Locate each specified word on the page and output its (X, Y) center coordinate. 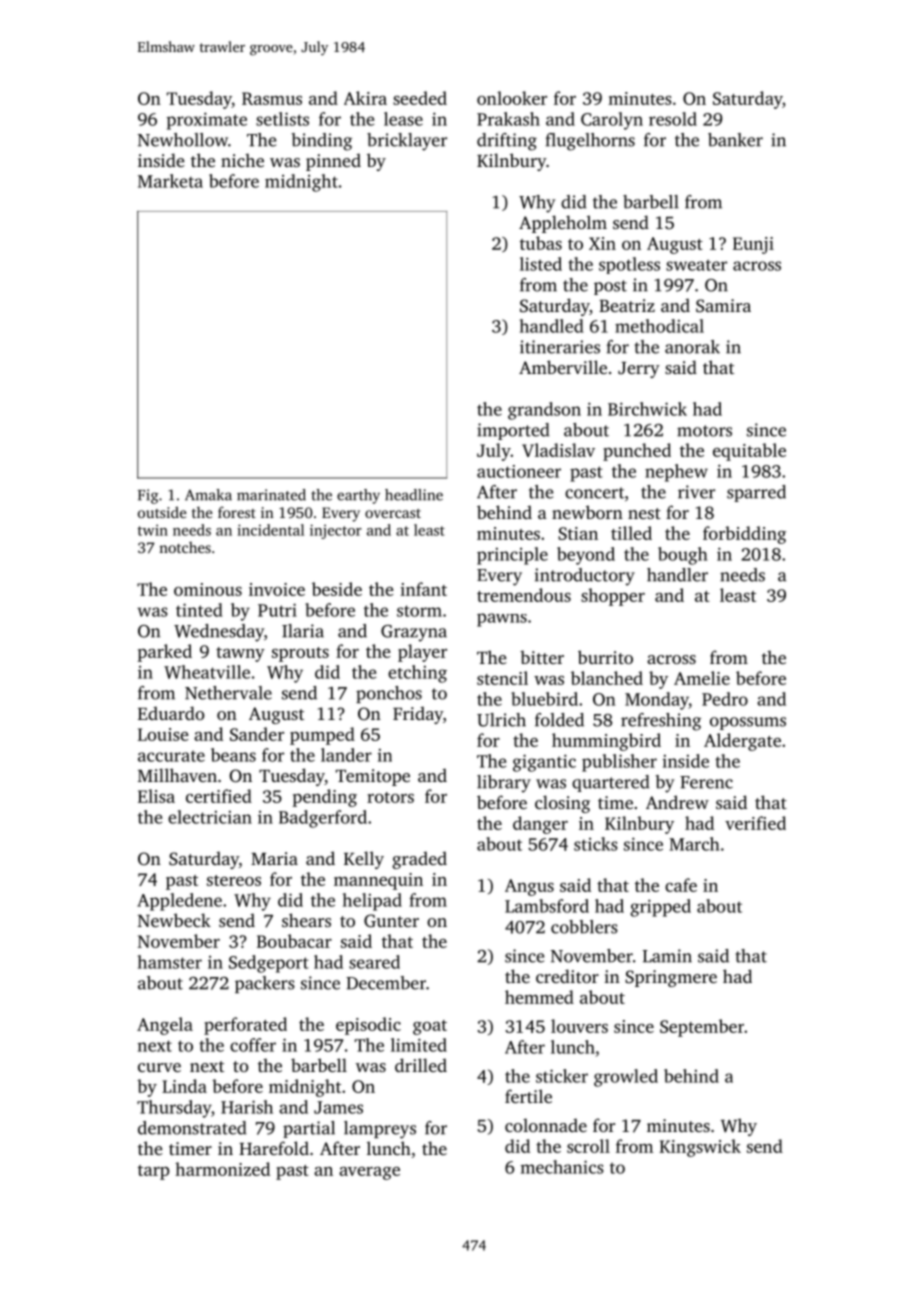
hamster (170, 962)
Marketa (170, 181)
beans (233, 755)
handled (552, 326)
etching (417, 674)
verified (755, 823)
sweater (696, 265)
